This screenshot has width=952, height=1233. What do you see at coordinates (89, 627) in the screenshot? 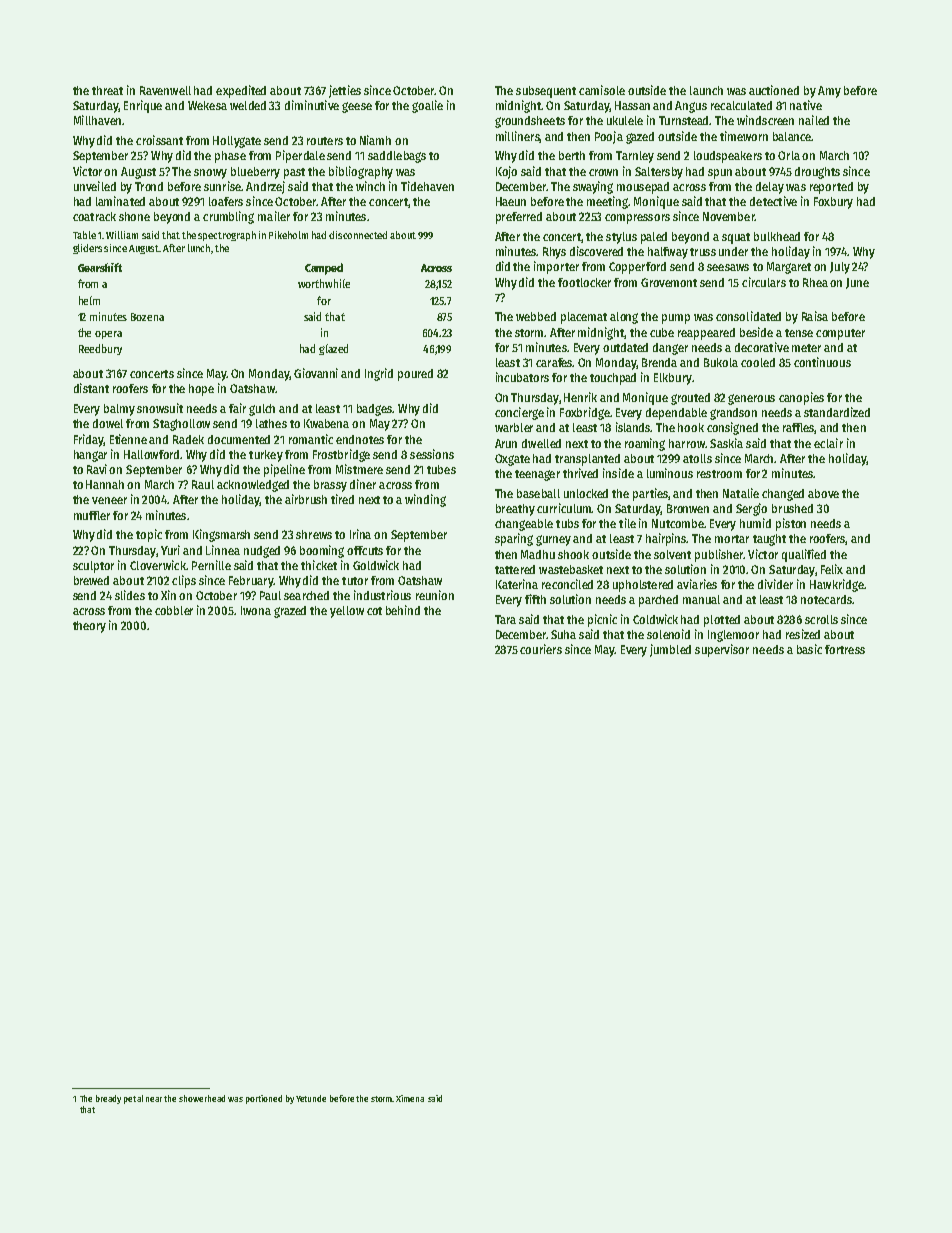
I see `theory` at bounding box center [89, 627].
